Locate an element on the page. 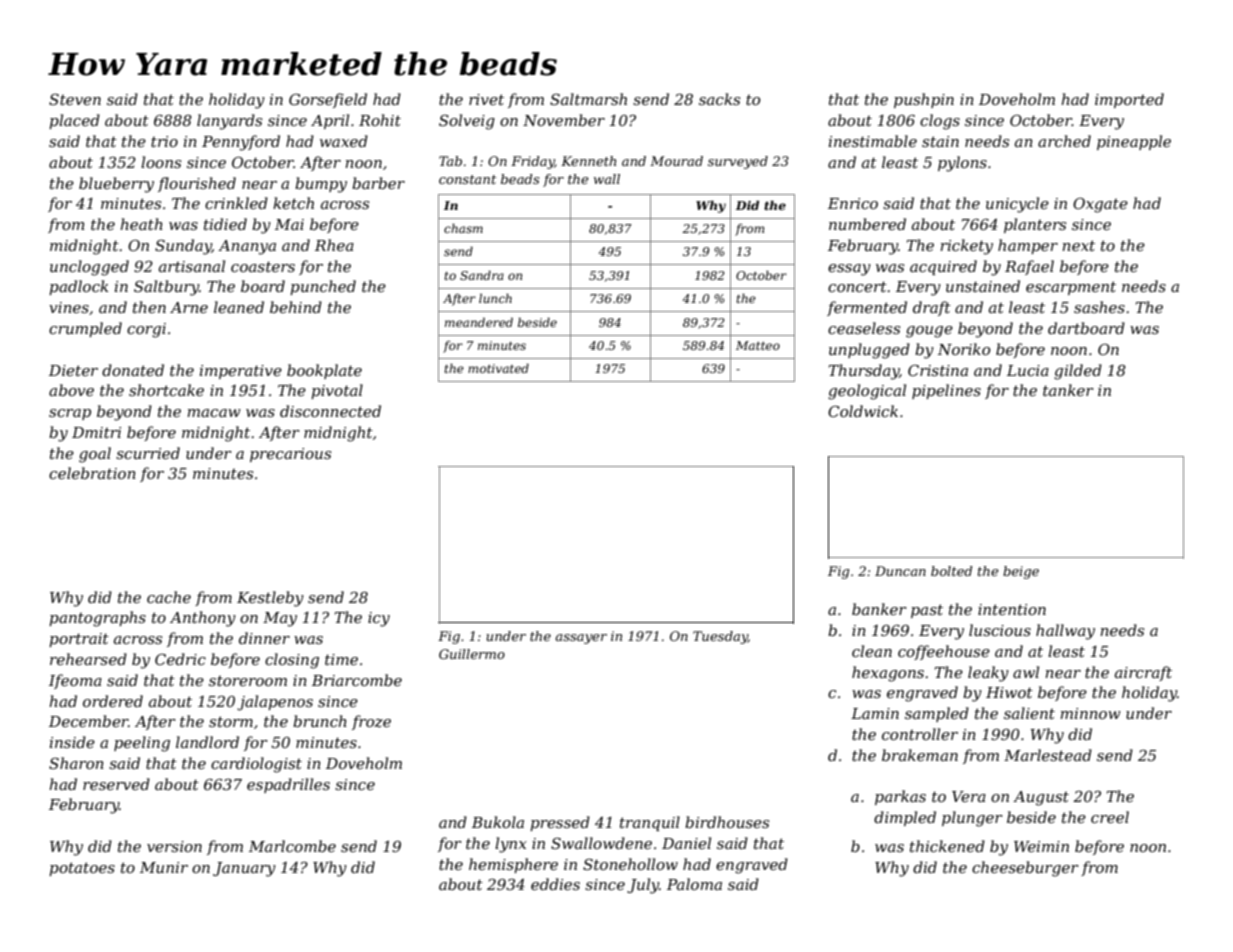 The height and width of the image is (952, 1233). beige is located at coordinates (1021, 572).
